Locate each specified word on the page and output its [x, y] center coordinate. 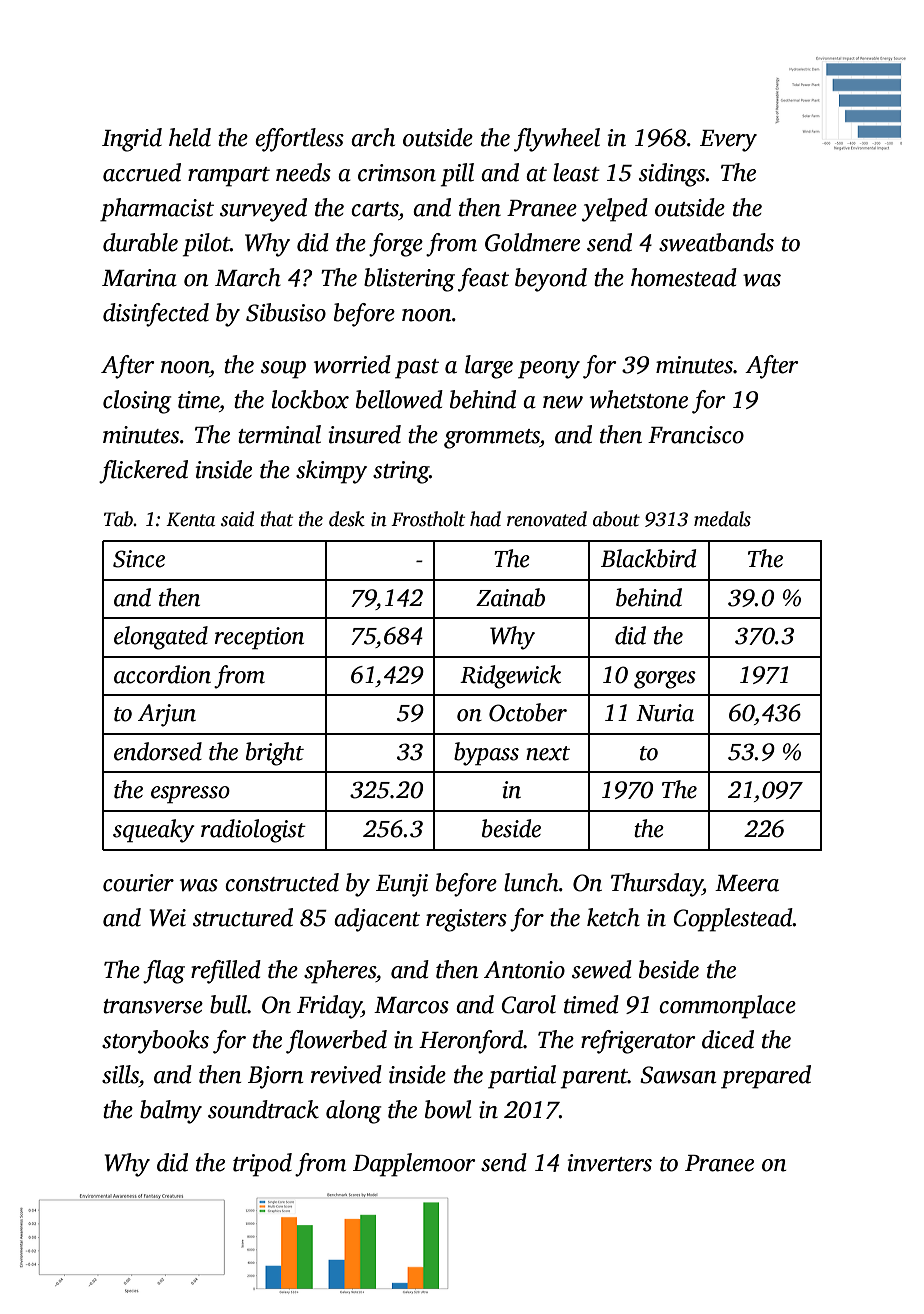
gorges [665, 680]
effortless [299, 140]
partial [522, 1077]
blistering [409, 280]
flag [164, 972]
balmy [171, 1112]
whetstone [639, 399]
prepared [766, 1077]
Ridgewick [510, 677]
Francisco [696, 435]
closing [137, 402]
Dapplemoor [414, 1165]
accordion [162, 674]
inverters [610, 1163]
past [417, 369]
